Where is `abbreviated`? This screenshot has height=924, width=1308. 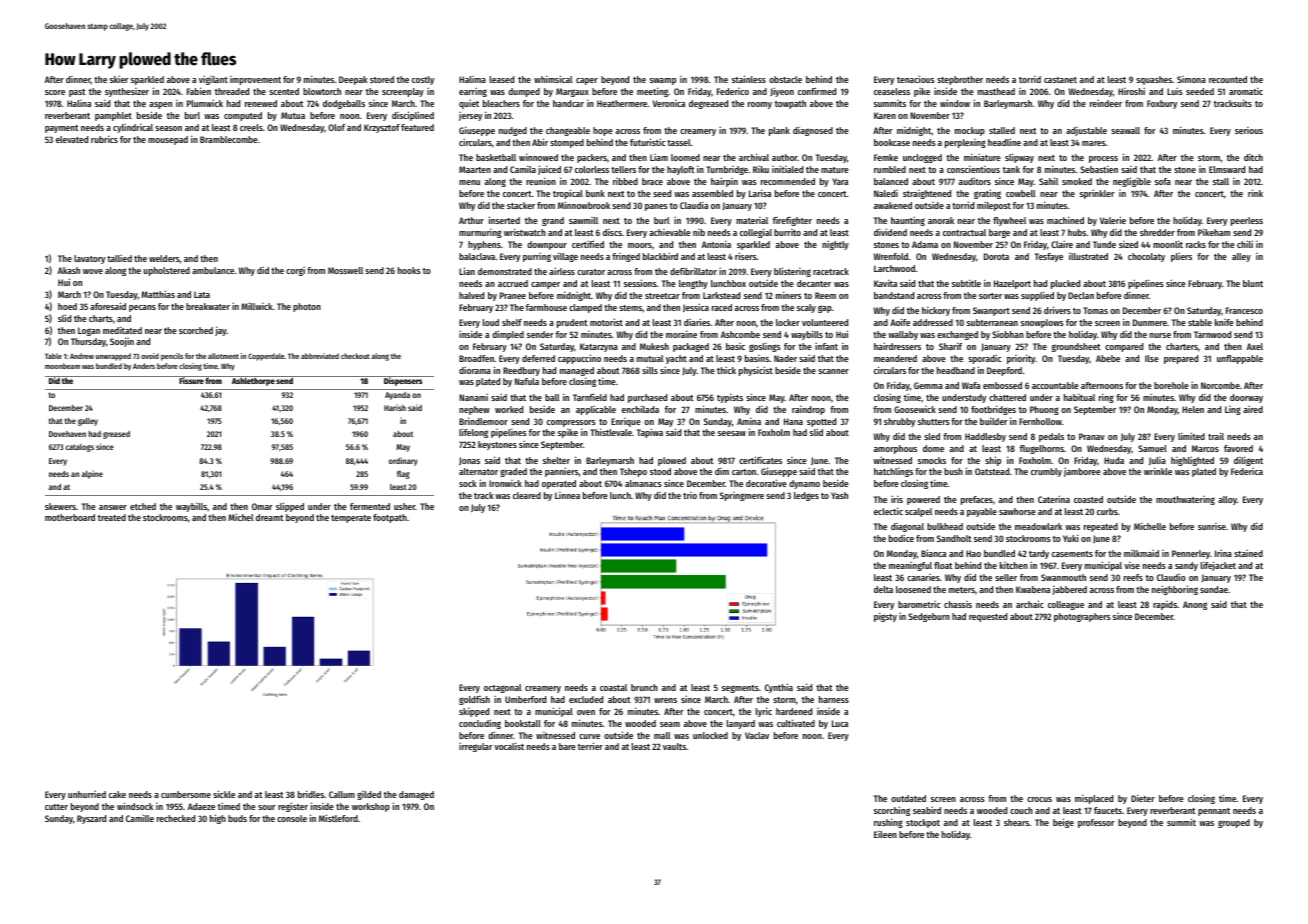 abbreviated is located at coordinates (320, 356).
